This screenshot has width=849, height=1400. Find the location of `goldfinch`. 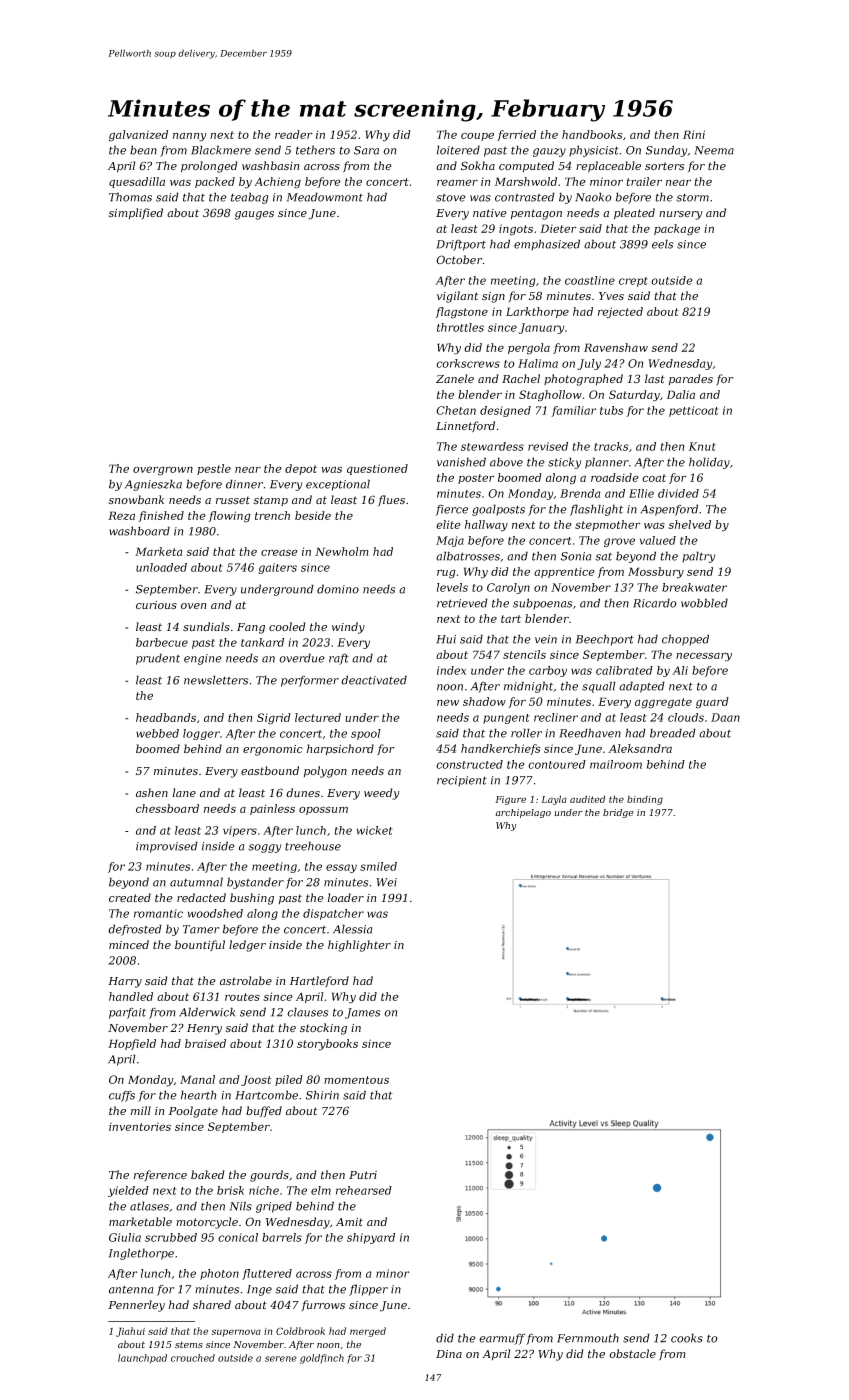

goldfinch is located at coordinates (322, 1359).
